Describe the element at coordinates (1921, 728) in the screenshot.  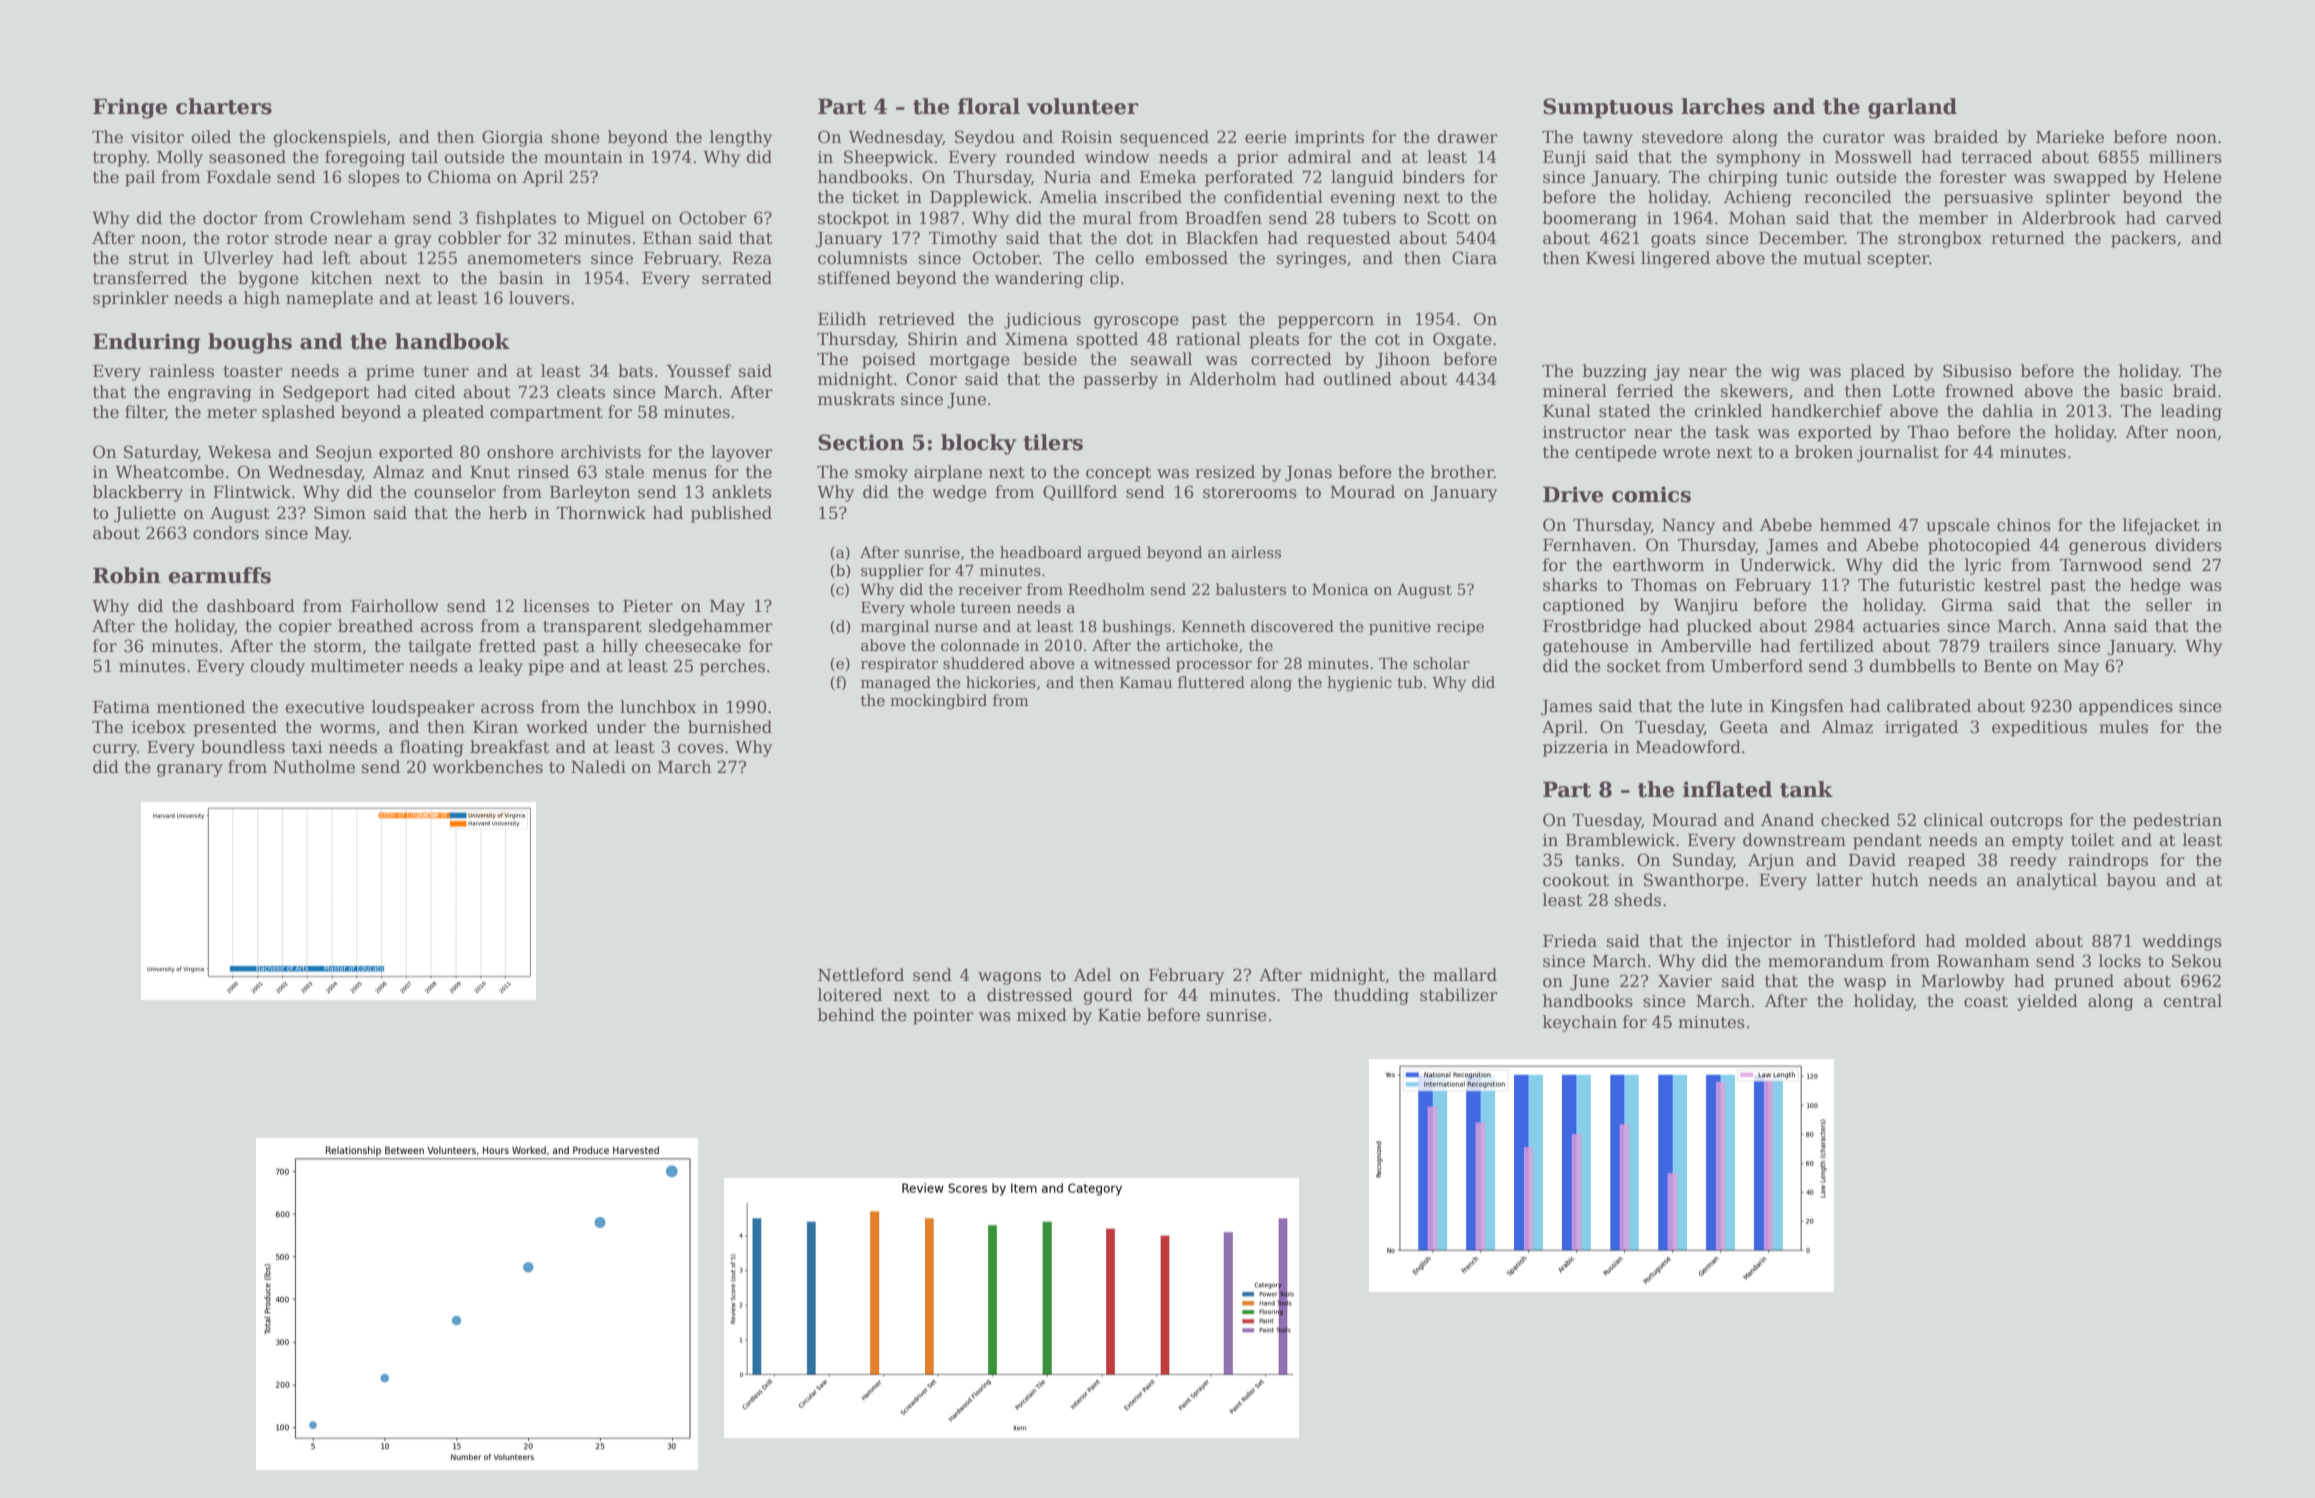
I see `irrigated` at that location.
